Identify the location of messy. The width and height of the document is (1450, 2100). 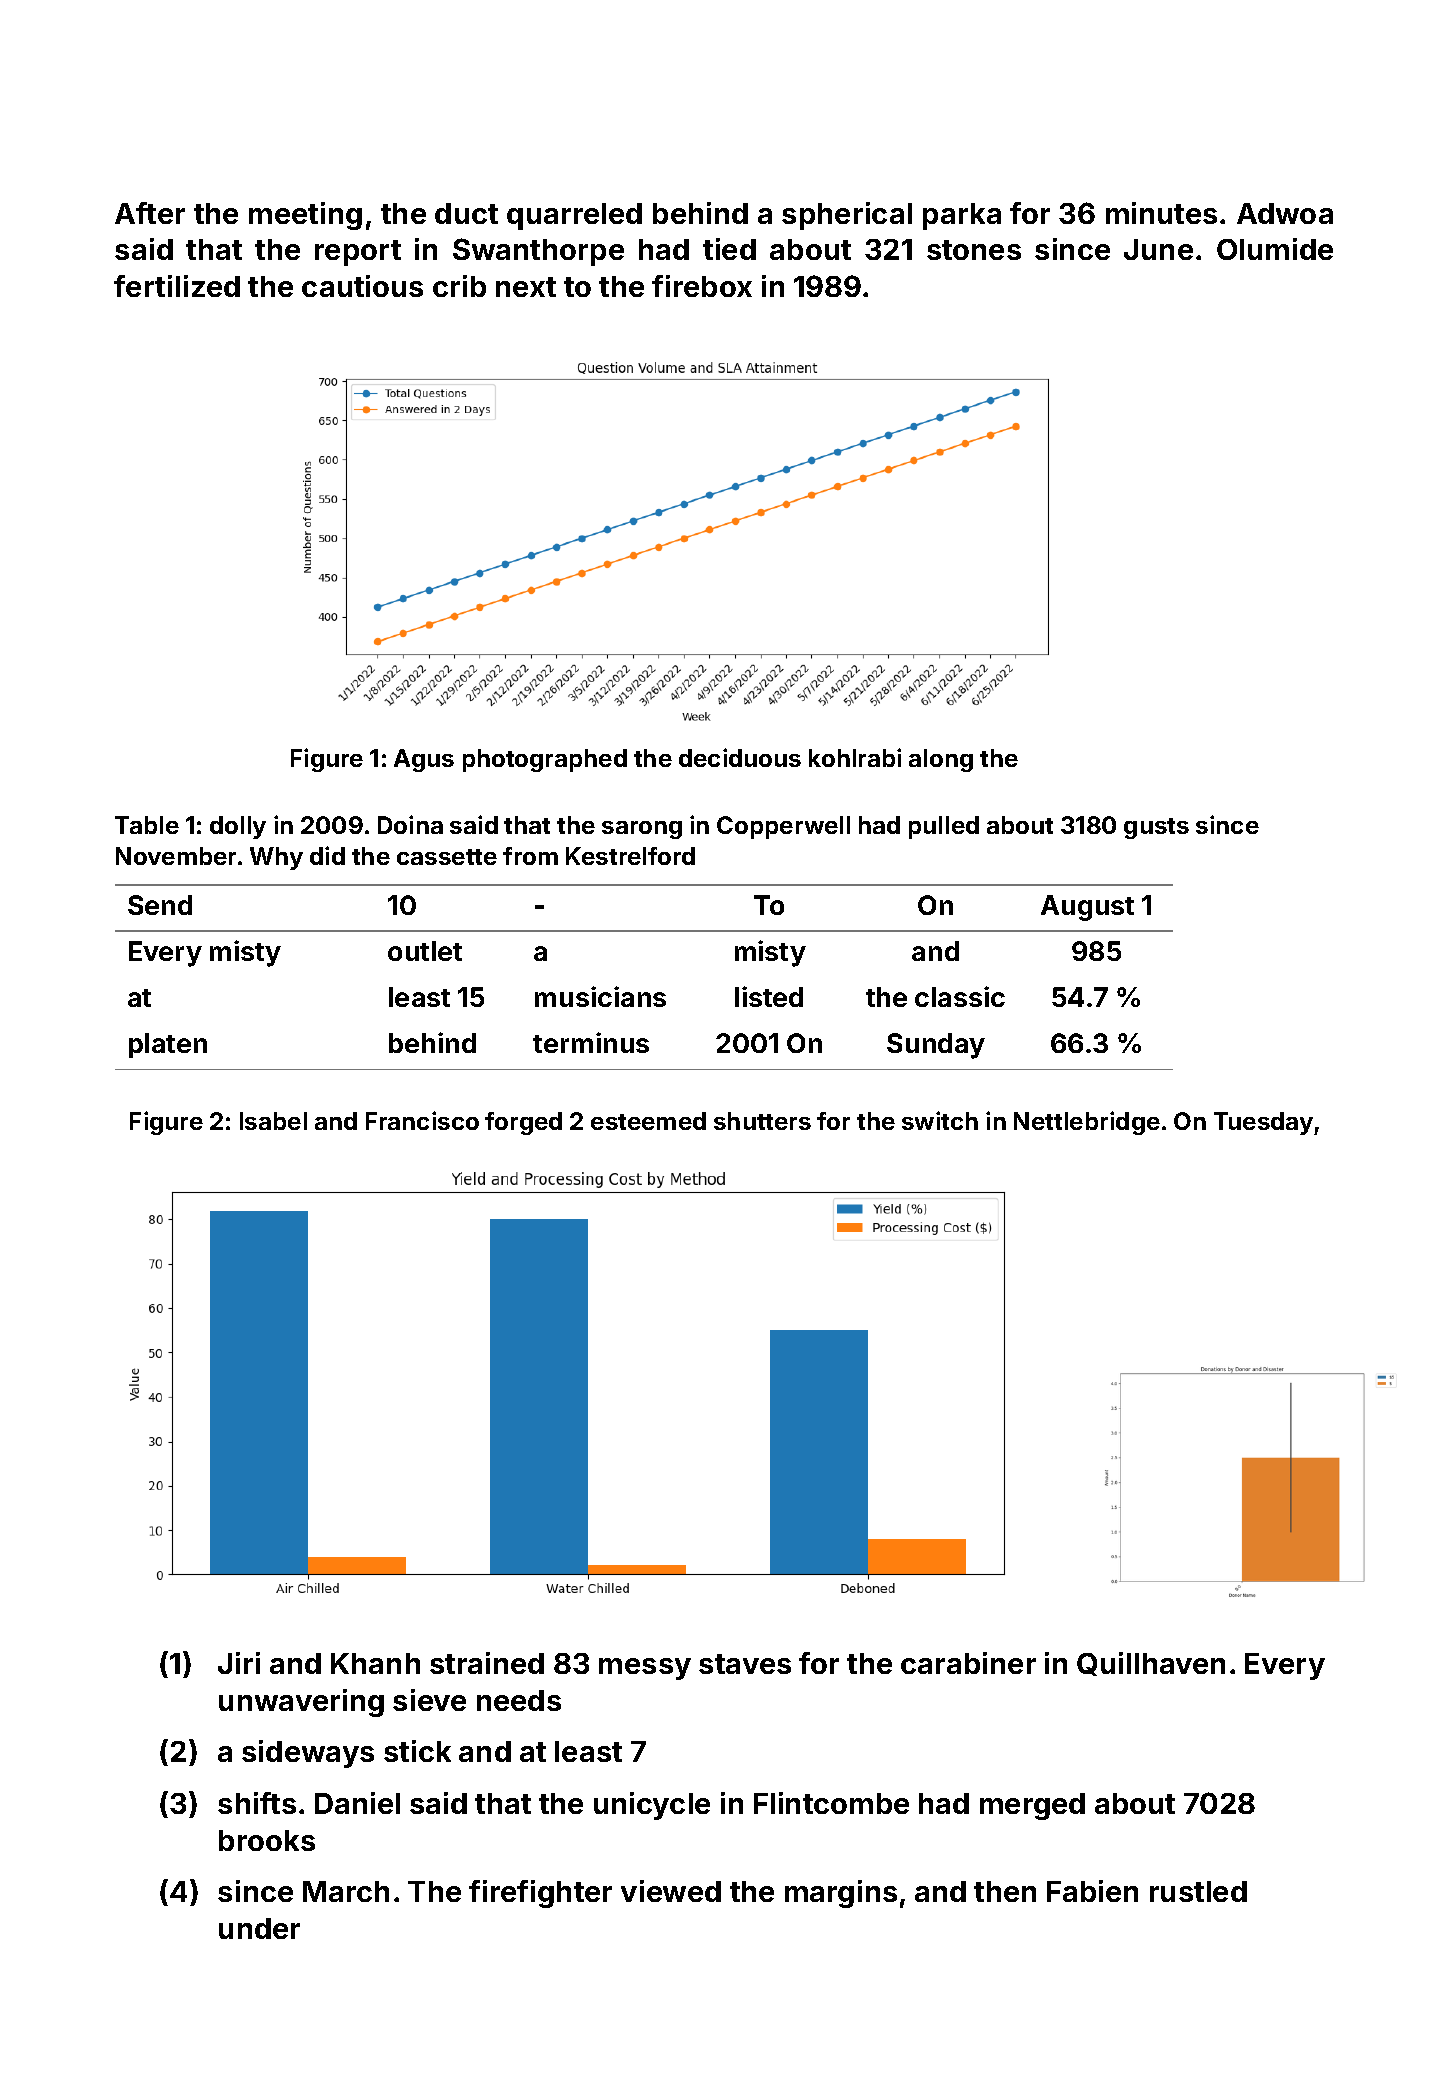
(645, 1669).
